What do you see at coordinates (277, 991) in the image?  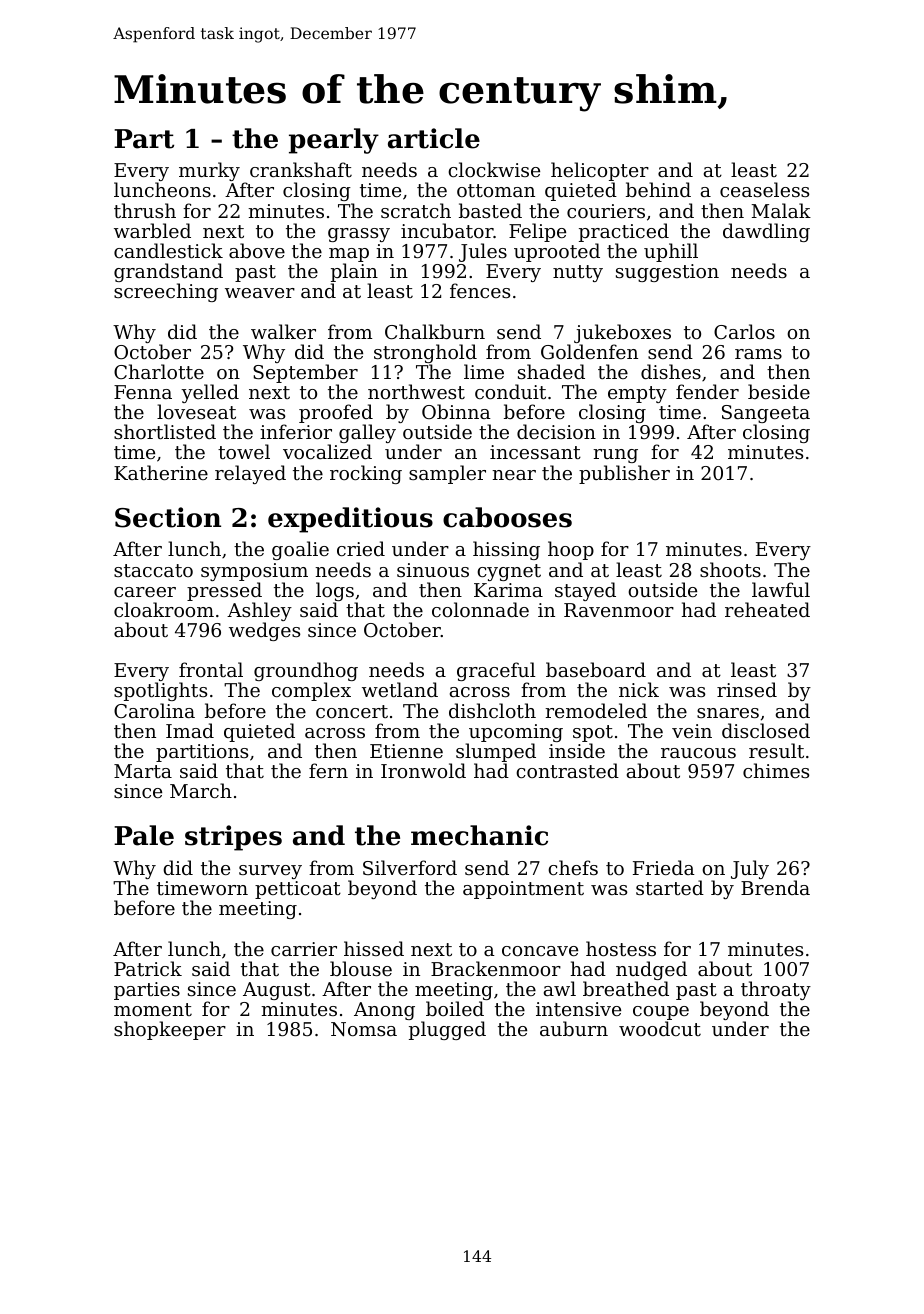 I see `August` at bounding box center [277, 991].
